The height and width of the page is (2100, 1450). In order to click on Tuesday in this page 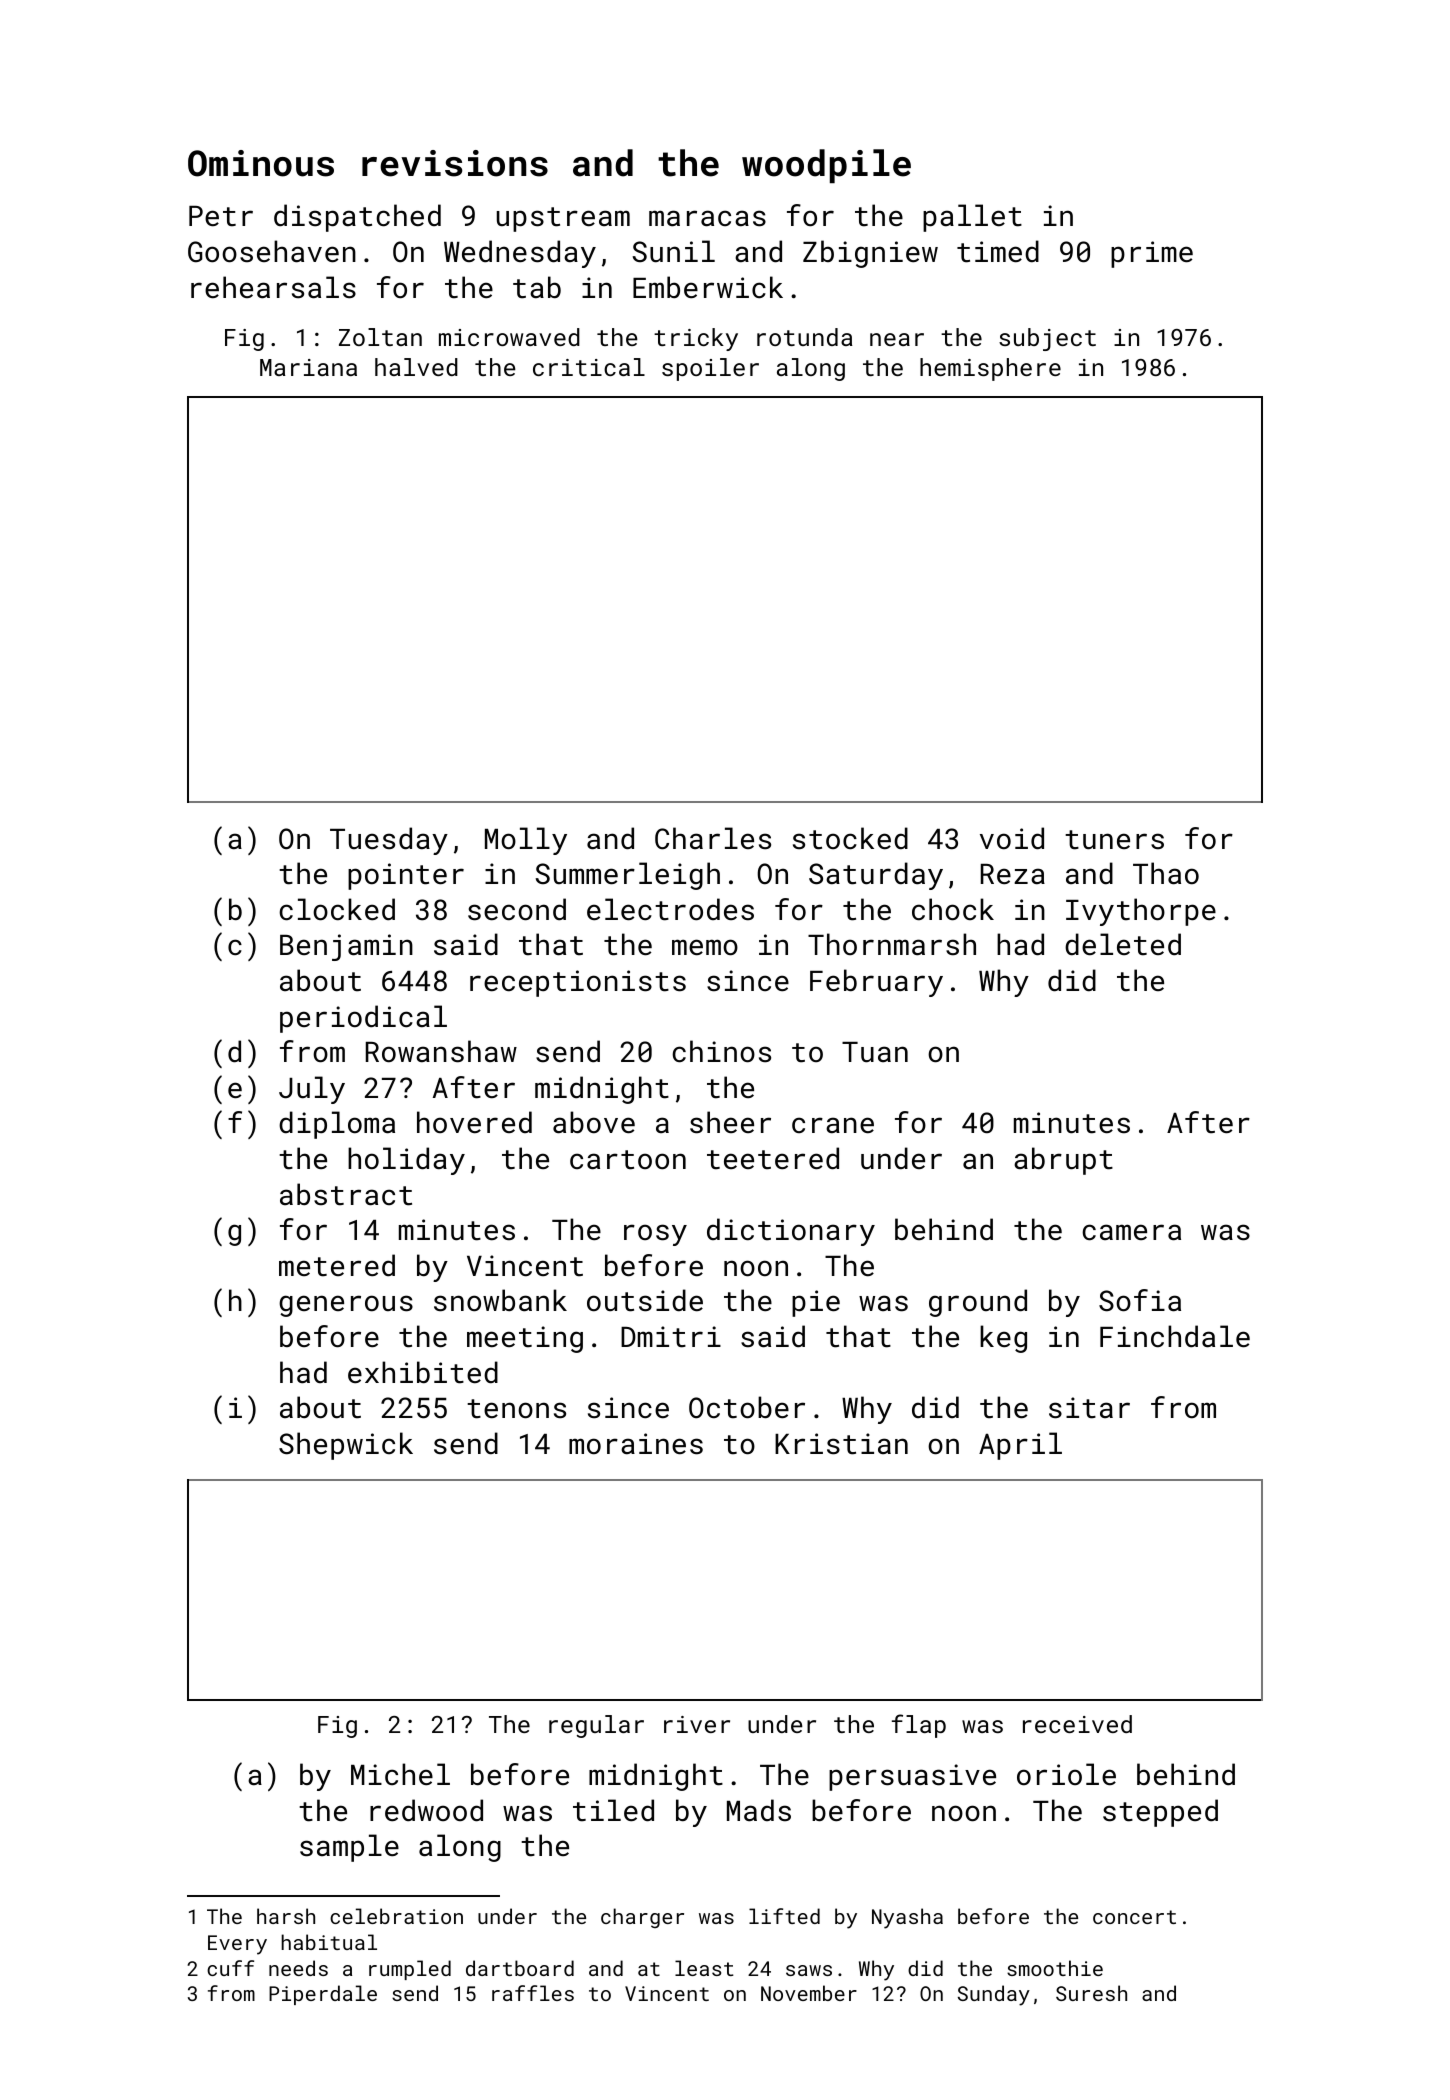, I will do `click(389, 841)`.
